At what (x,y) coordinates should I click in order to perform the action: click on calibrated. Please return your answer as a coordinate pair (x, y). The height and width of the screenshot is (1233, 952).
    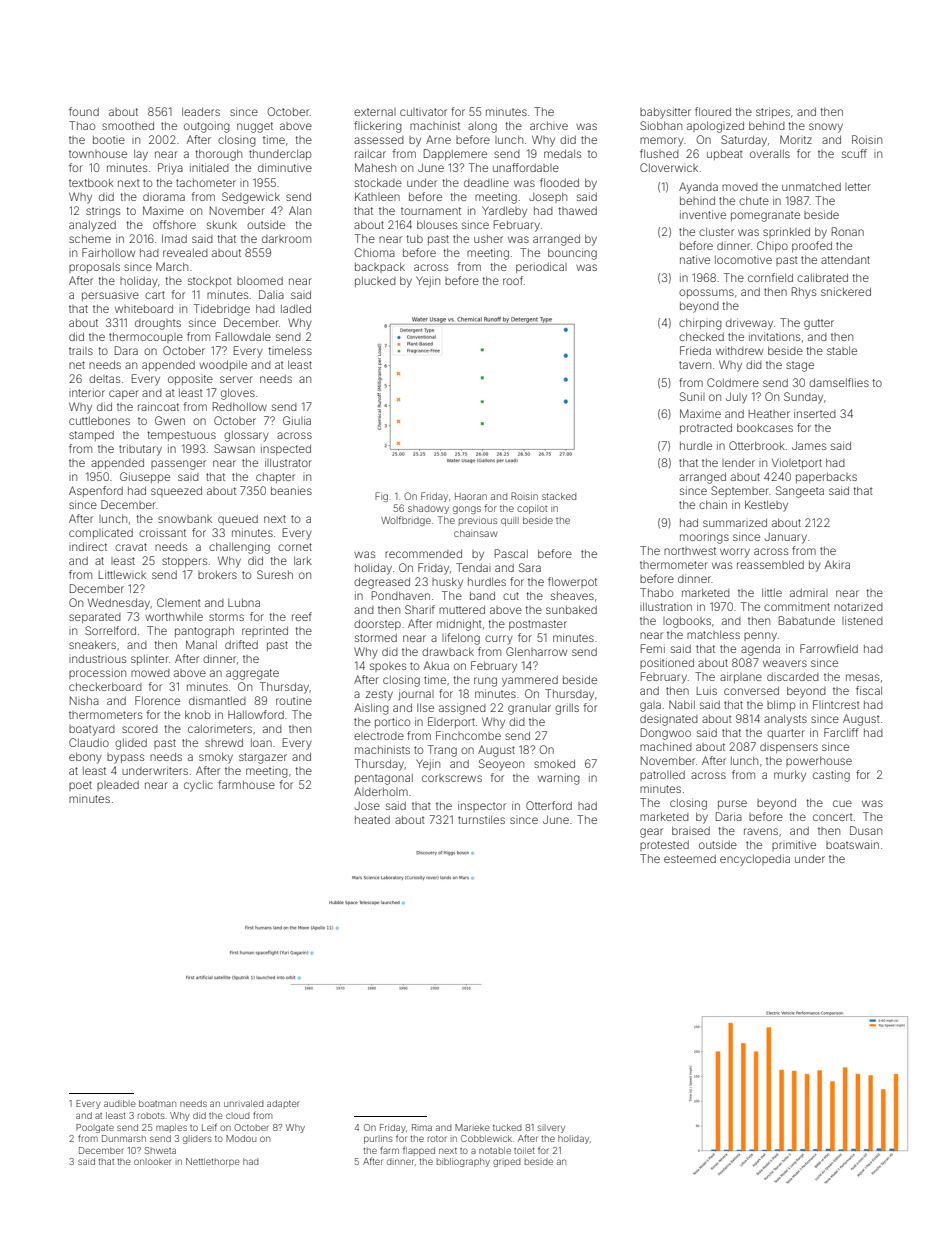
    Looking at the image, I should click on (822, 277).
